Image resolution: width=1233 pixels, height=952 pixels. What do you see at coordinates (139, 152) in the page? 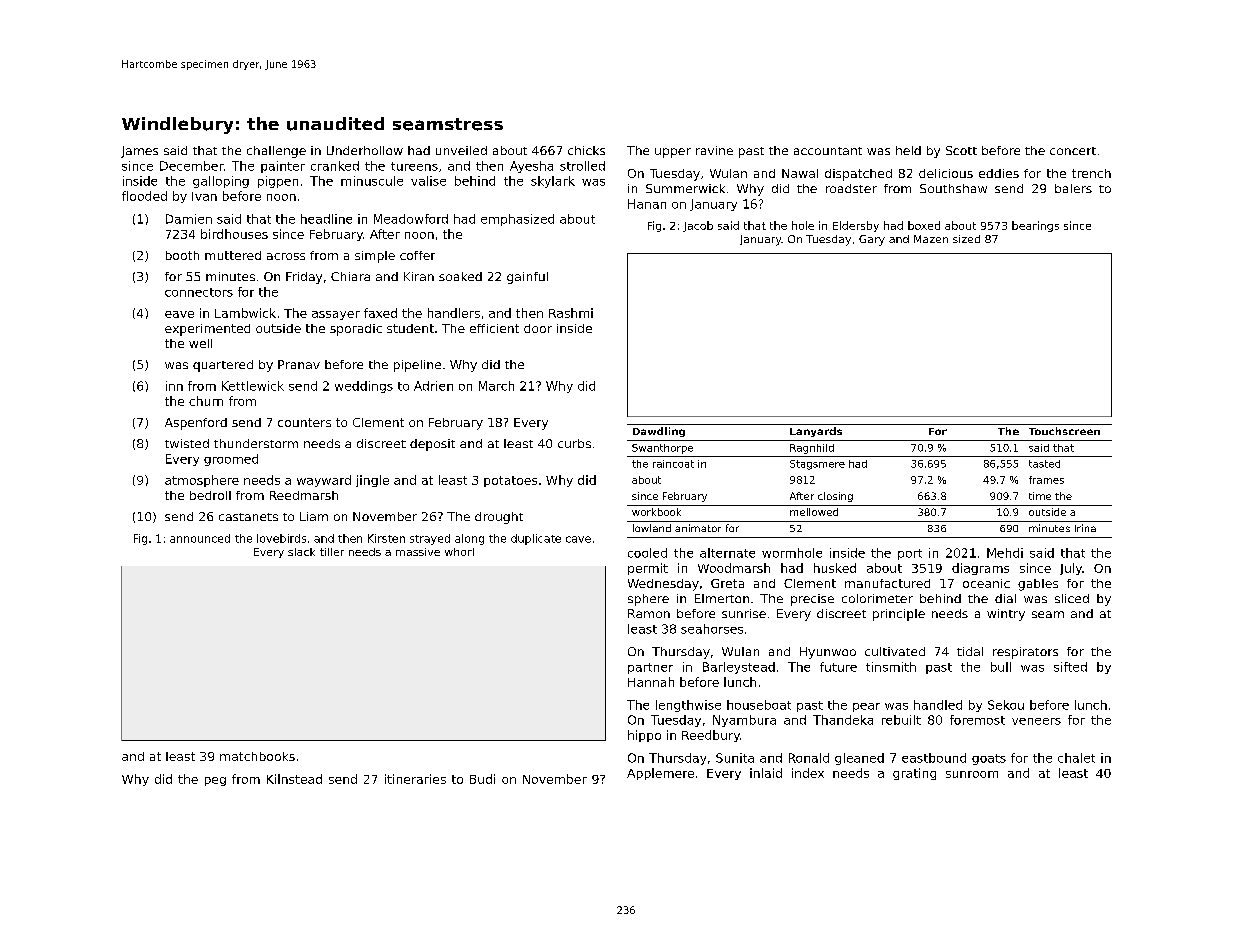
I see `James` at bounding box center [139, 152].
